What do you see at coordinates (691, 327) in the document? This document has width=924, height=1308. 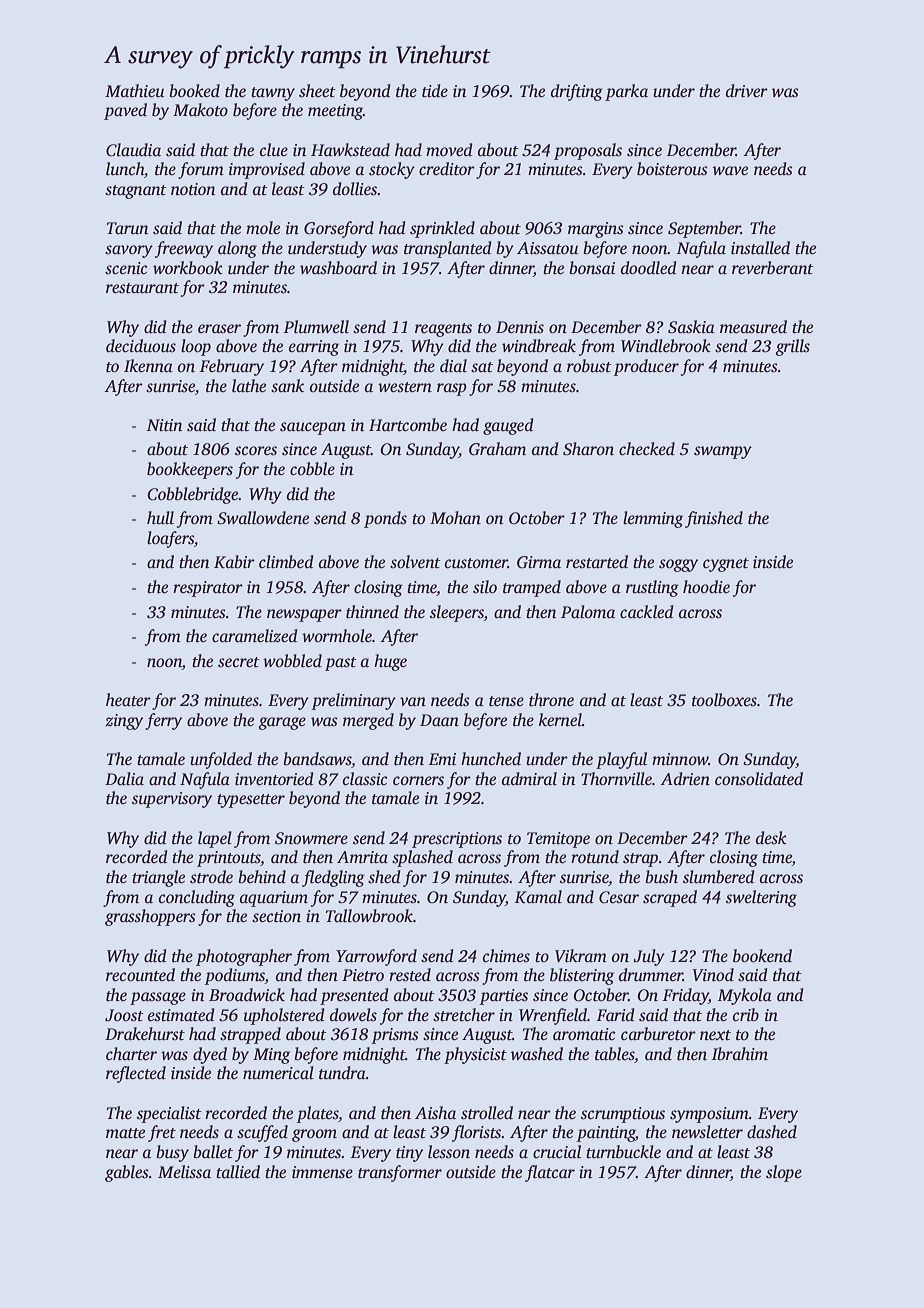 I see `Saskia` at bounding box center [691, 327].
